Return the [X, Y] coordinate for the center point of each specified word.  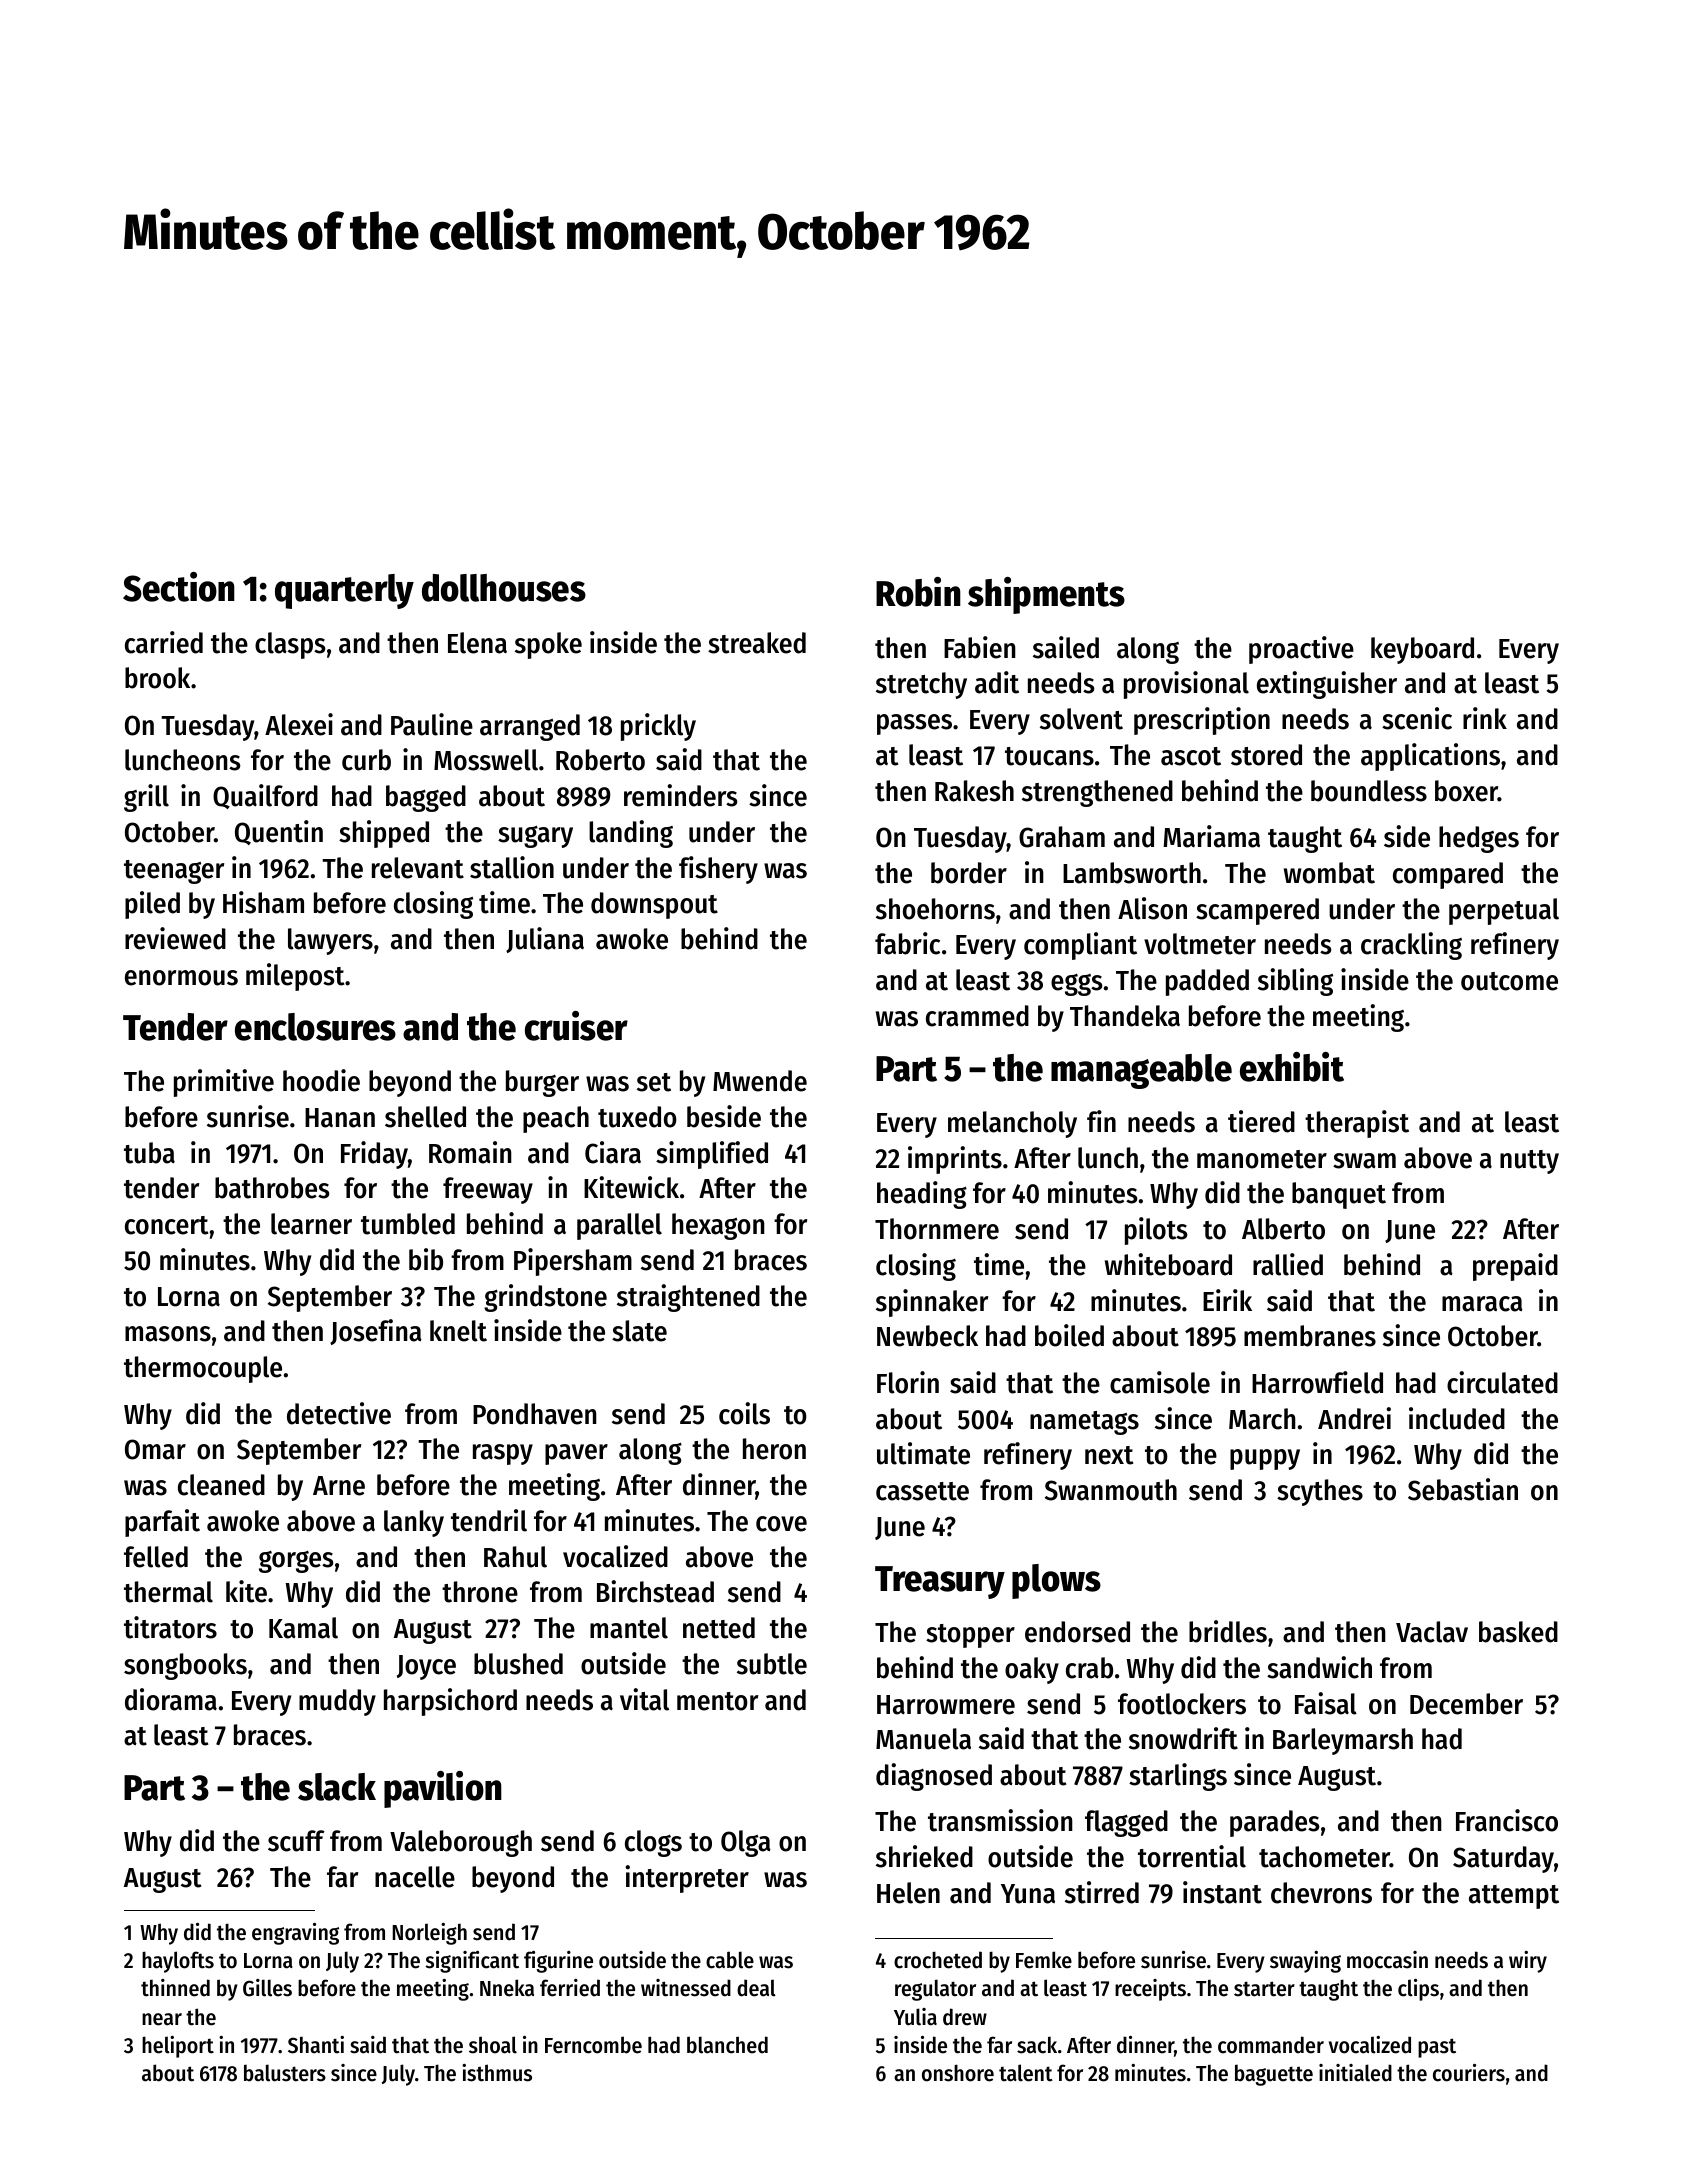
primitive [224, 1083]
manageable [1141, 1071]
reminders [681, 795]
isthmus [497, 2073]
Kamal [303, 1628]
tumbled [408, 1224]
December [1466, 1704]
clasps [290, 645]
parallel [619, 1226]
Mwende [760, 1081]
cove [781, 1524]
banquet [1339, 1195]
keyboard [1422, 650]
